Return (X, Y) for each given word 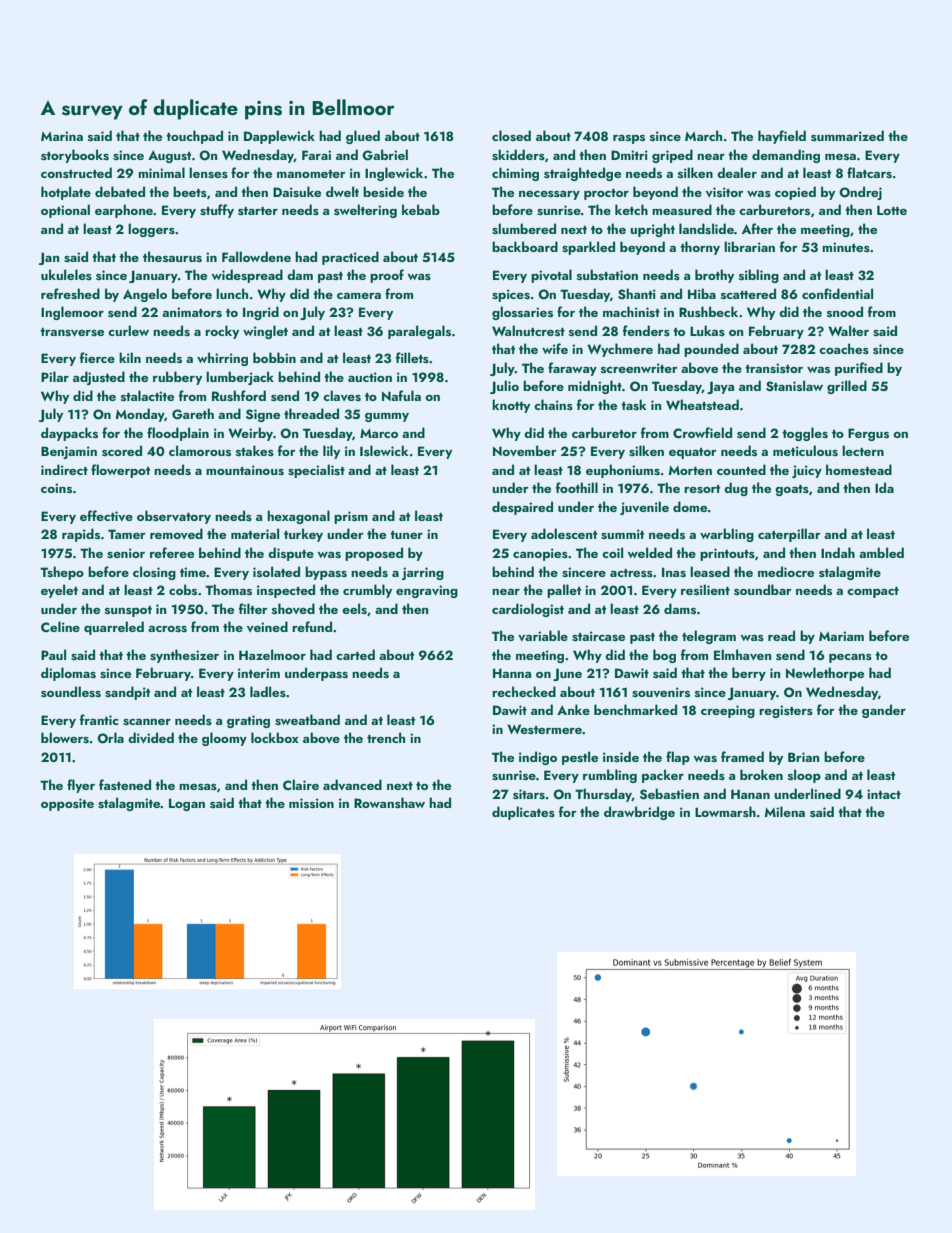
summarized (847, 135)
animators (192, 312)
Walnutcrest (528, 330)
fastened (125, 784)
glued (363, 137)
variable (543, 635)
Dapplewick (279, 137)
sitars (529, 794)
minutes (846, 247)
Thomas (228, 589)
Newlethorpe (825, 674)
